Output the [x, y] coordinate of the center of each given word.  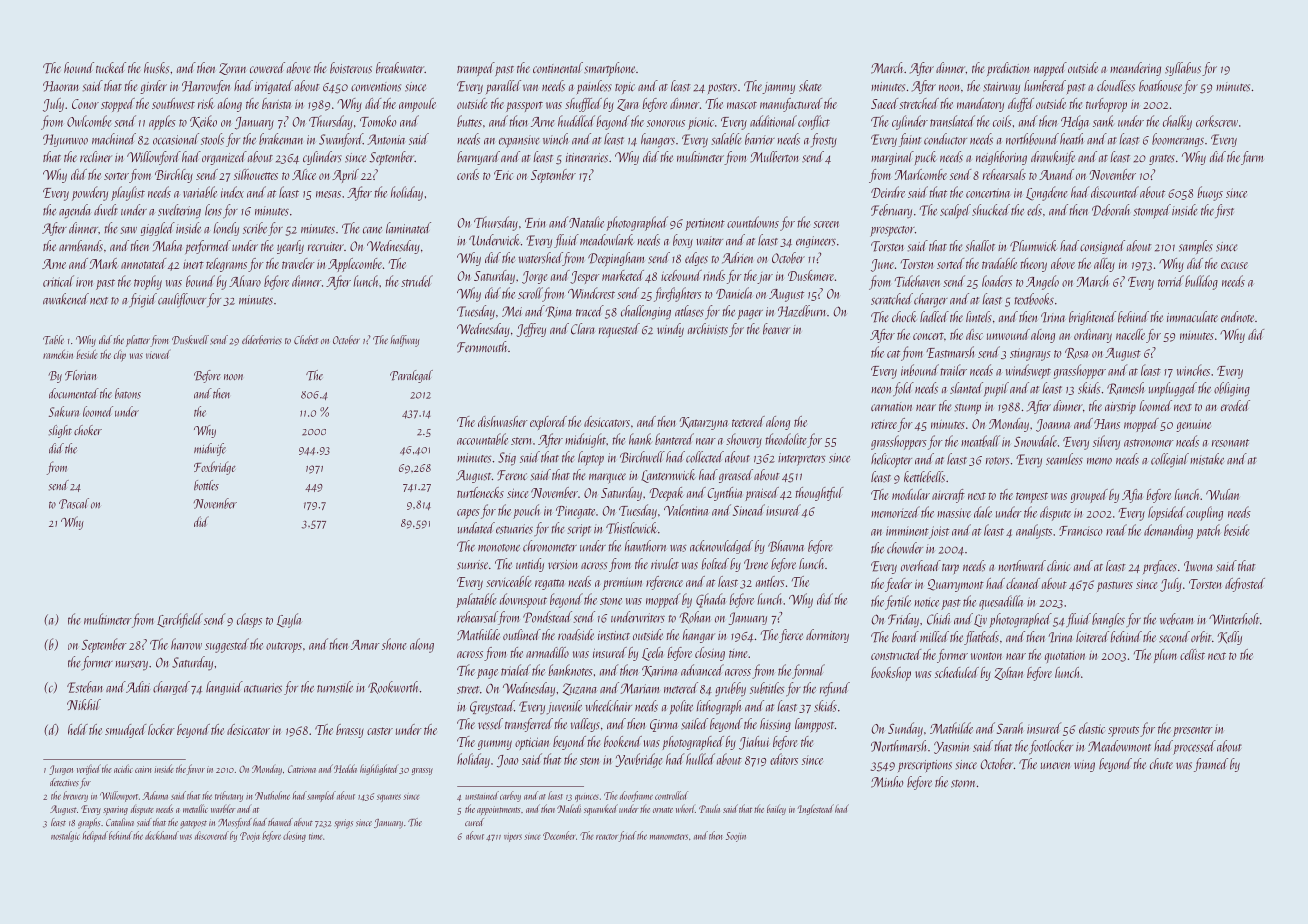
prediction [1008, 69]
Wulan [1222, 494]
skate [810, 86]
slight [60, 431]
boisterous [351, 68]
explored [548, 423]
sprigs [344, 824]
